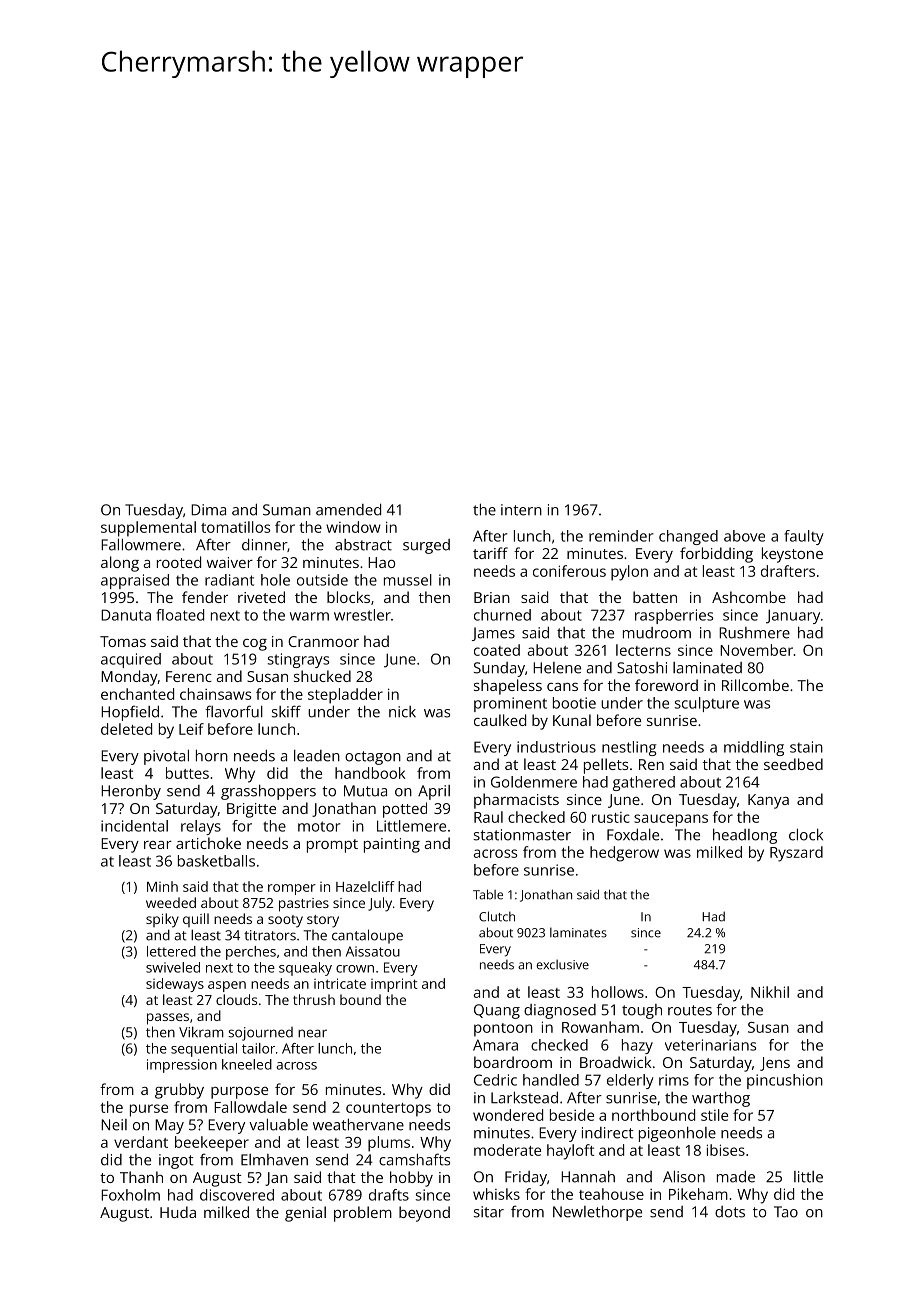 This screenshot has height=1308, width=924. I want to click on handled, so click(551, 1080).
